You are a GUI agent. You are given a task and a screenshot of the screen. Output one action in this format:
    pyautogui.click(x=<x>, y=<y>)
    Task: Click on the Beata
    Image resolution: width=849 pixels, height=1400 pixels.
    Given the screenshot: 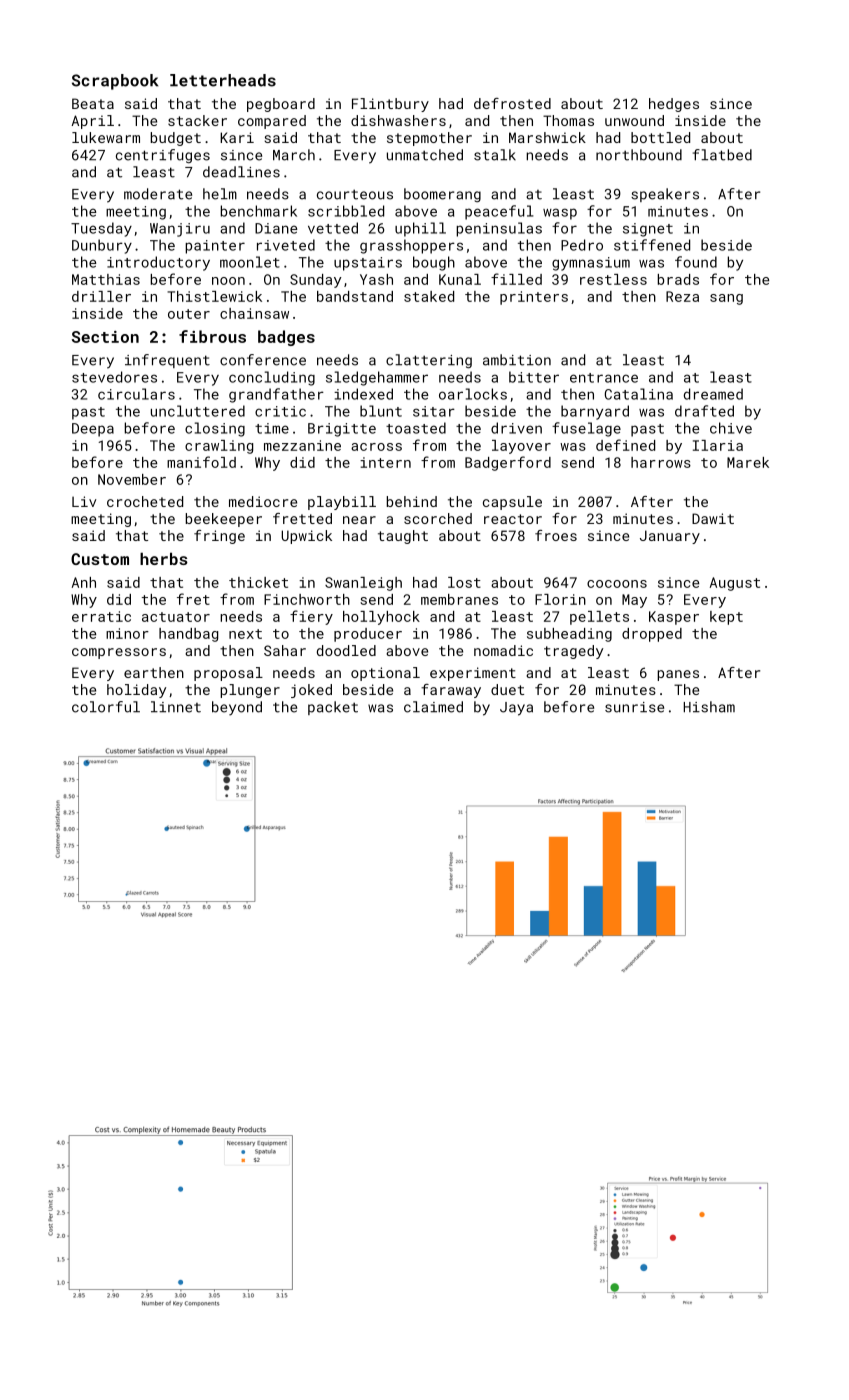 What is the action you would take?
    pyautogui.click(x=93, y=103)
